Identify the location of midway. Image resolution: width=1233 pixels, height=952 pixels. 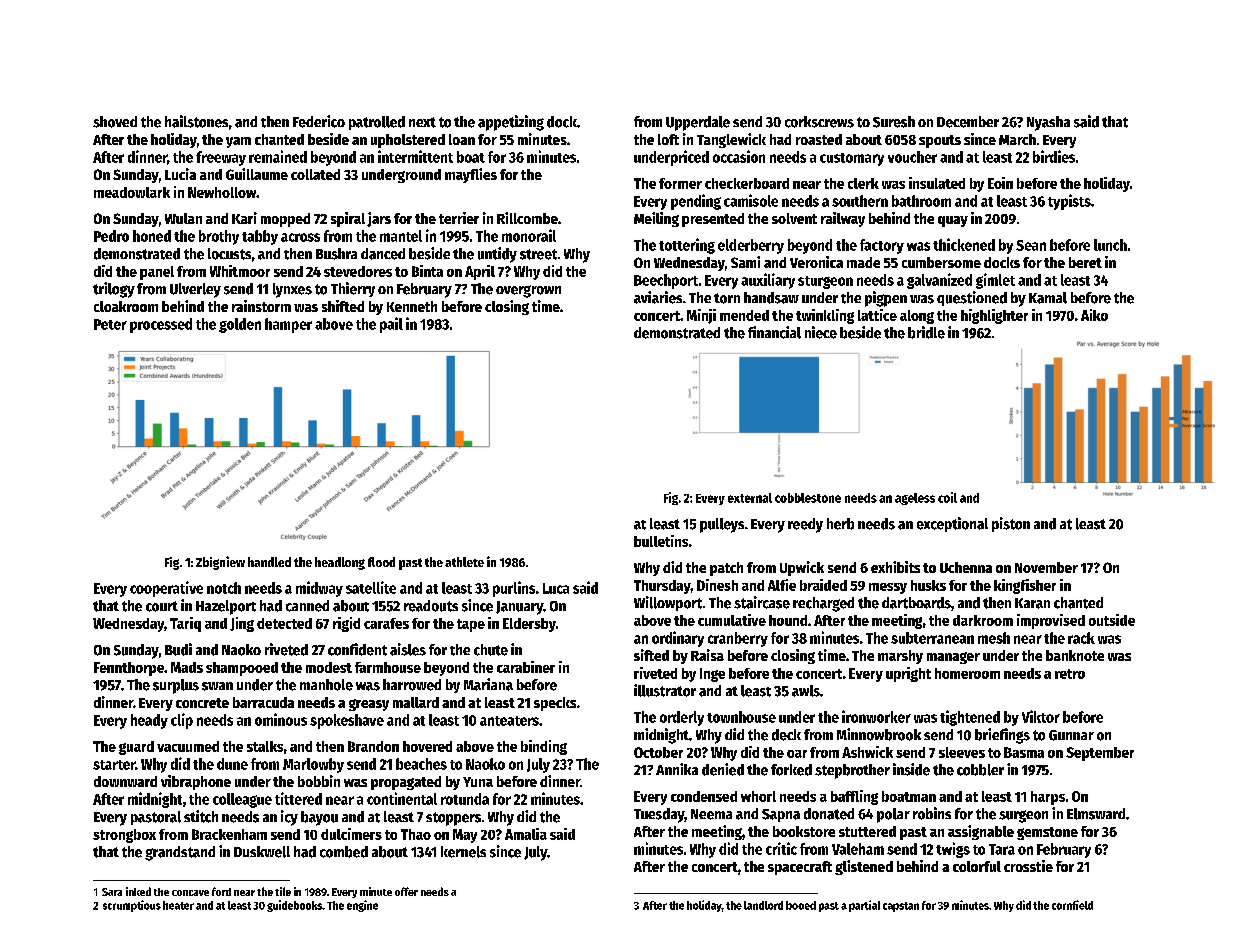
(319, 589).
